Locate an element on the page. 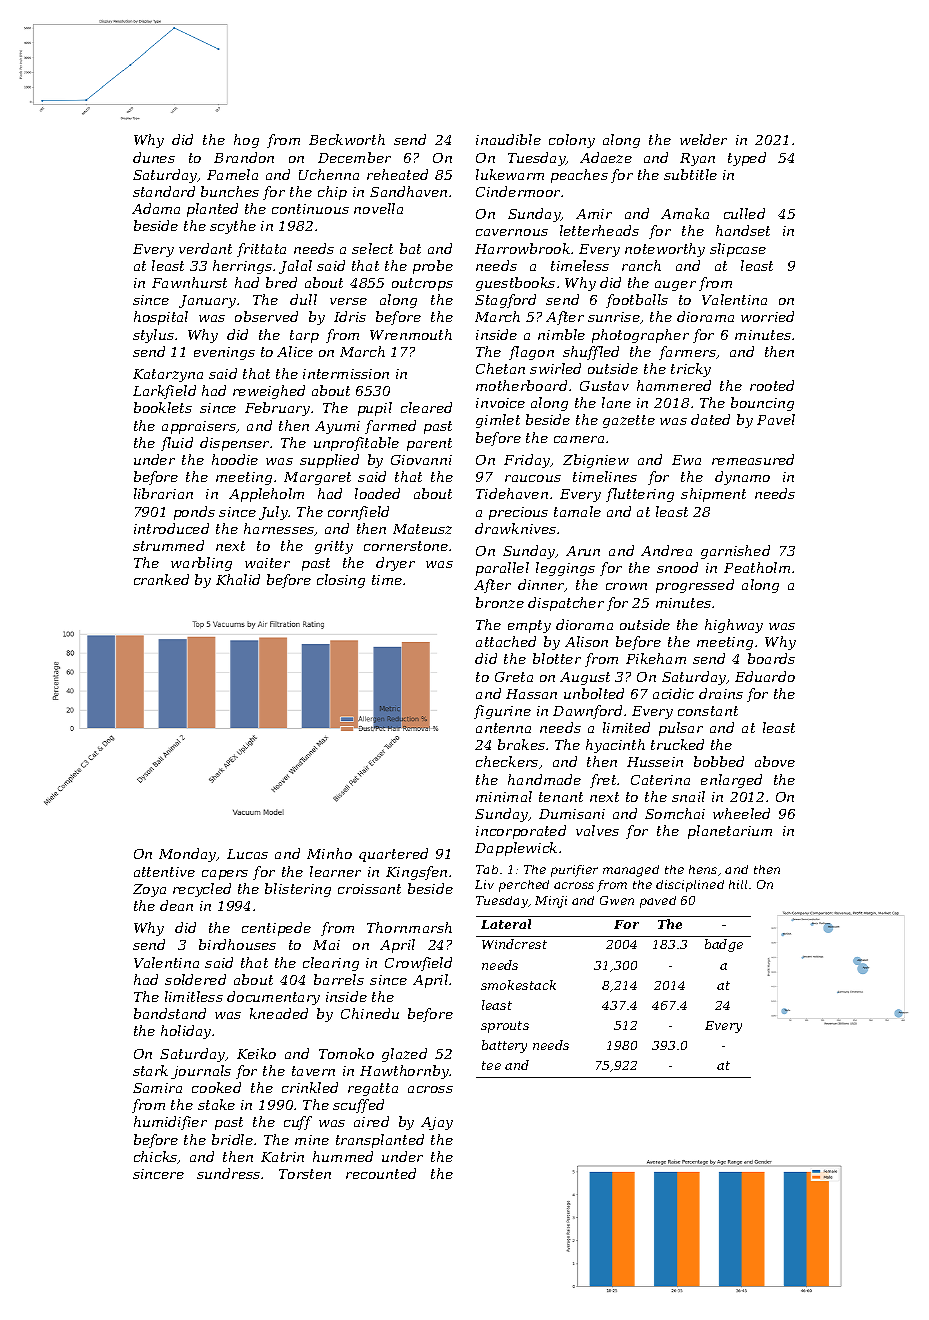  colony is located at coordinates (572, 141).
